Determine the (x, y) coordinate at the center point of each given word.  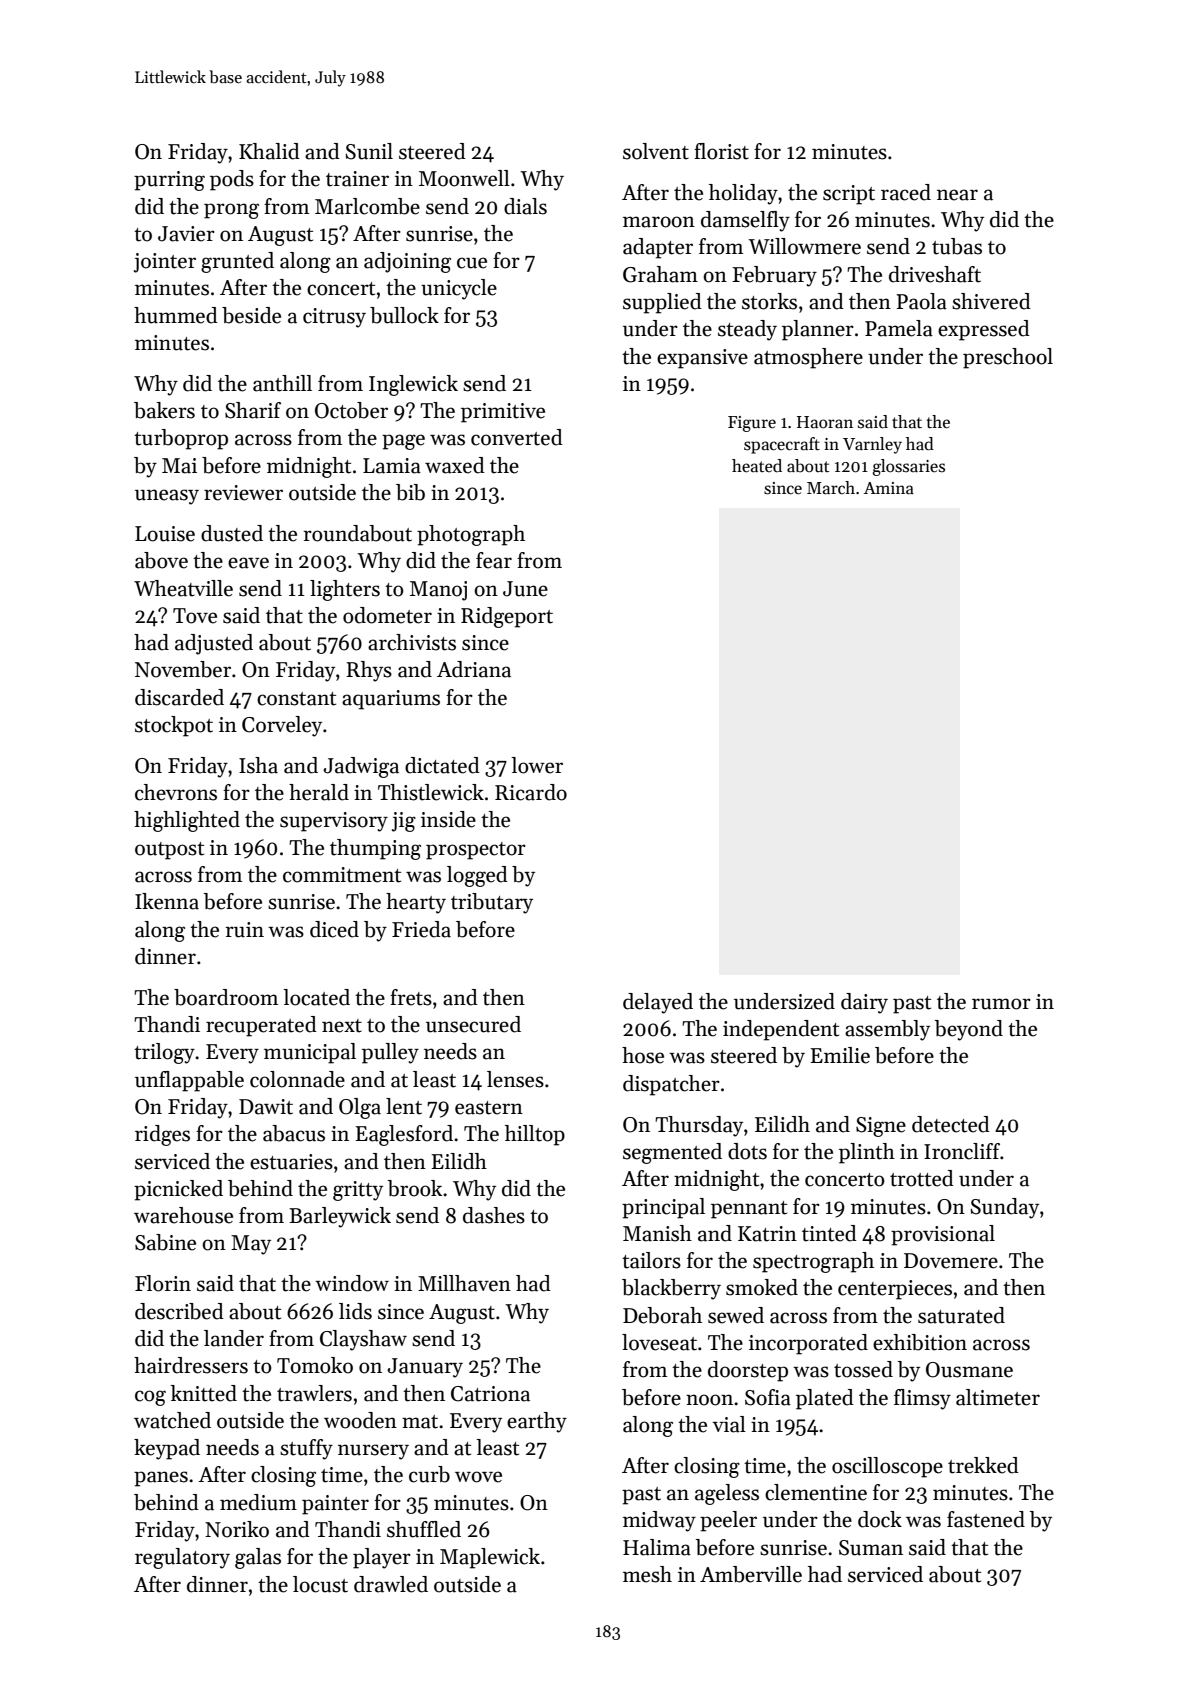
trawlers (314, 1393)
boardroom (226, 997)
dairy (864, 1003)
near (957, 195)
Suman (871, 1548)
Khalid (269, 151)
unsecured (473, 1024)
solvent (656, 151)
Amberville (751, 1574)
